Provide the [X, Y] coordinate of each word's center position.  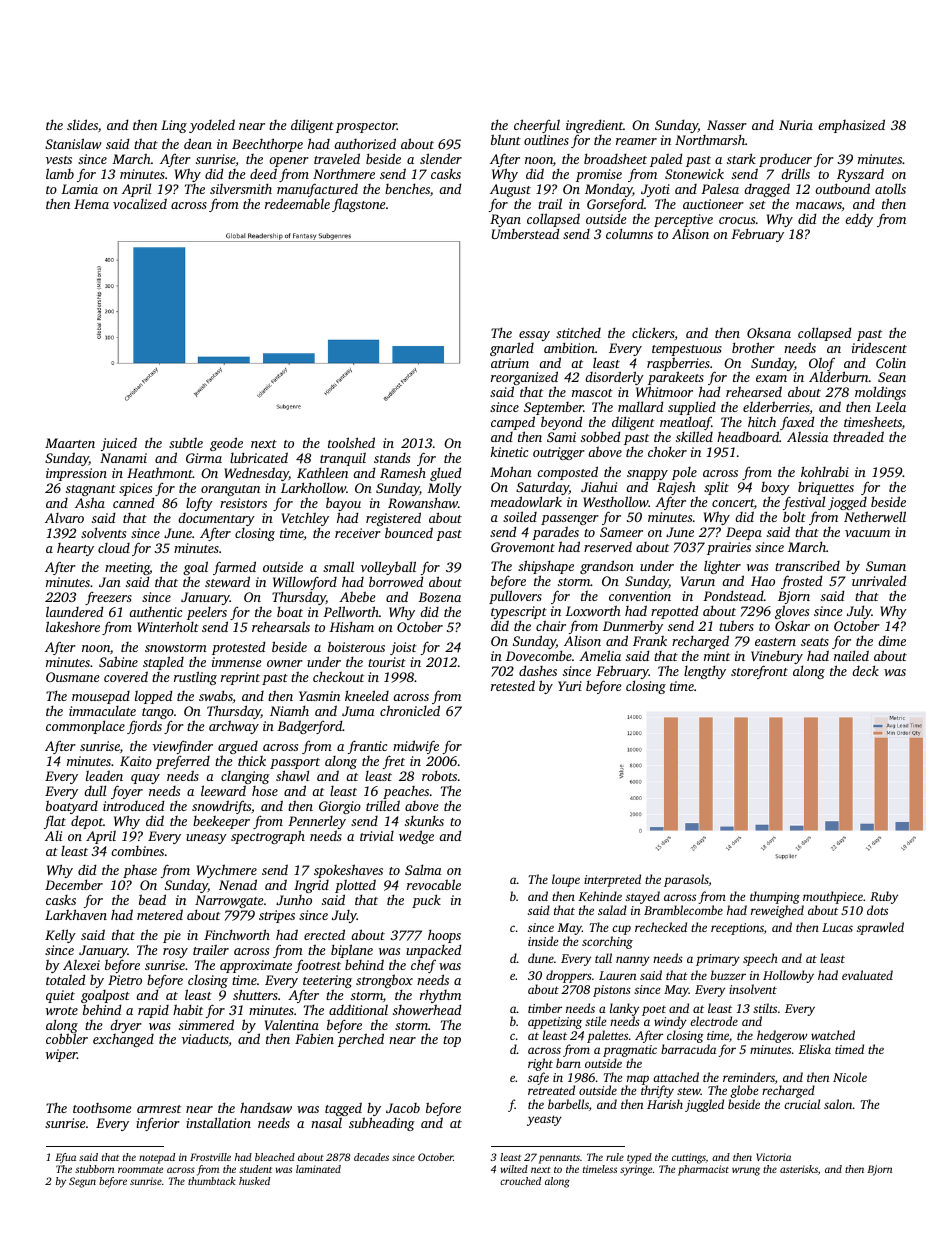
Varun [698, 581]
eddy [859, 220]
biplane [352, 951]
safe [538, 1078]
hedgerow [782, 1036]
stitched [578, 333]
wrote [62, 1011]
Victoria [773, 1157]
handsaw [266, 1107]
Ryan [505, 220]
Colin [891, 362]
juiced [119, 444]
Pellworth [351, 612]
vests [59, 160]
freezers [108, 599]
